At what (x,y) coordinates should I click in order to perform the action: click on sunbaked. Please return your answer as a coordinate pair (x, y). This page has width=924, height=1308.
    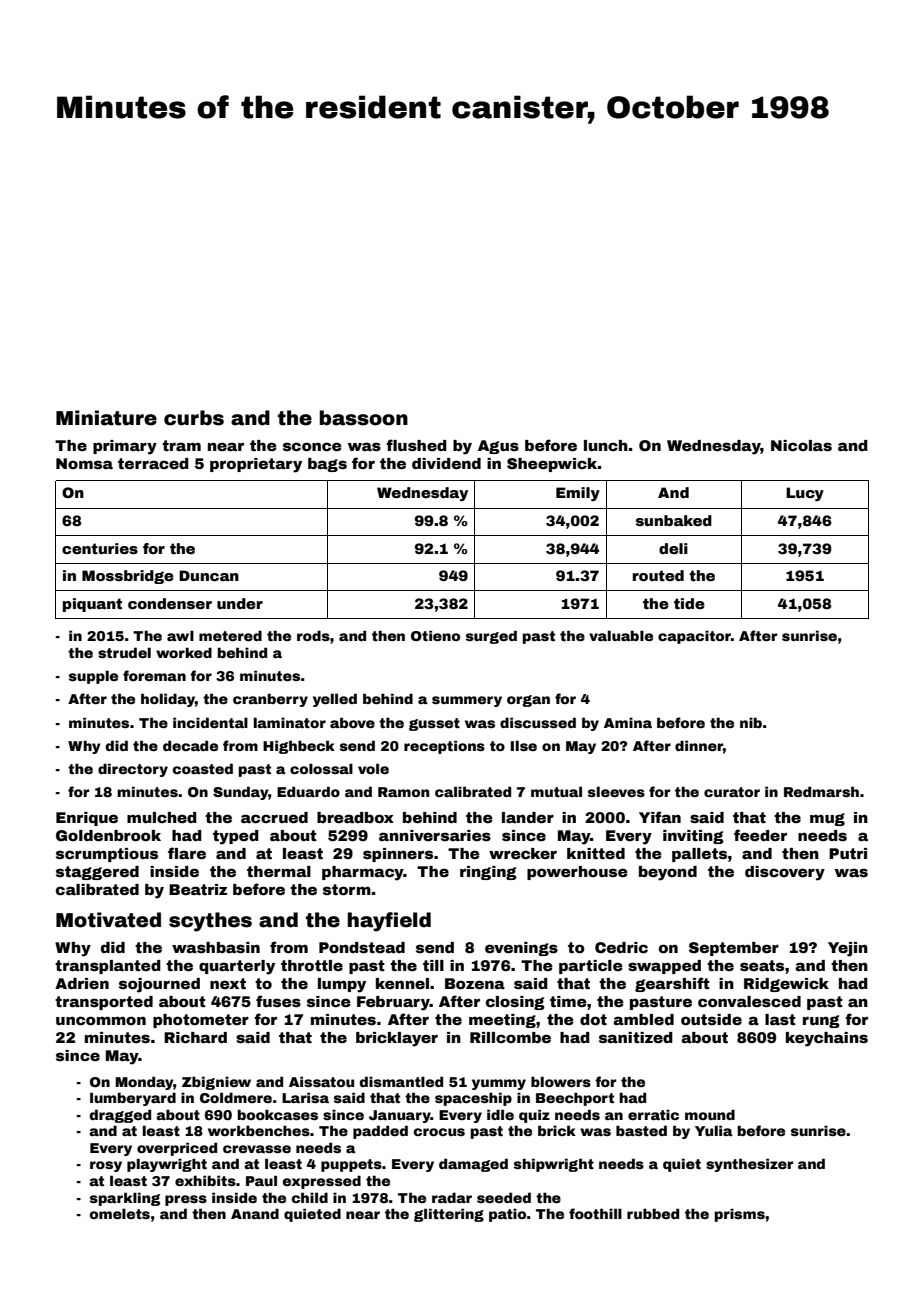
    Looking at the image, I should click on (674, 520).
